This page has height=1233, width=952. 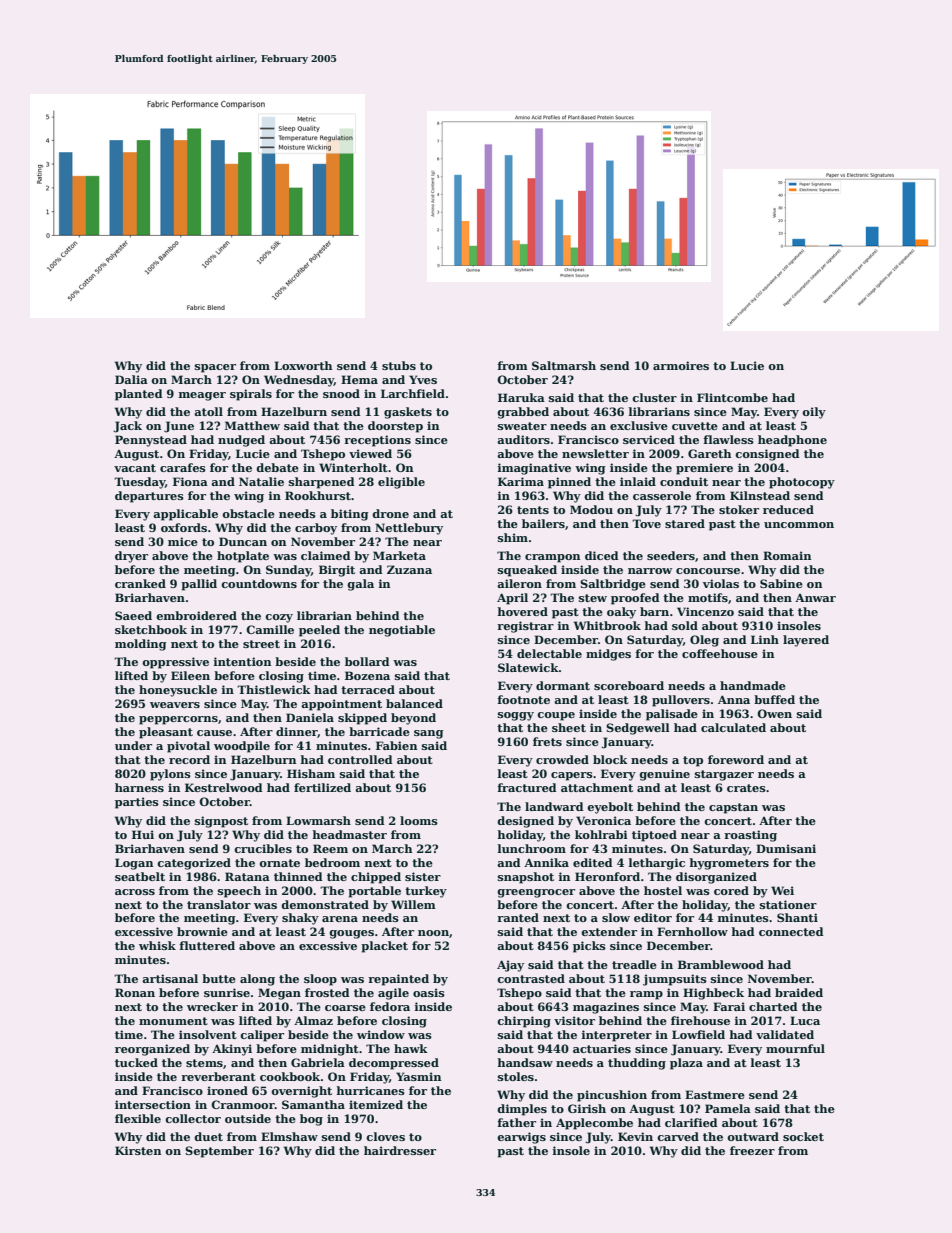 I want to click on Dalia, so click(x=131, y=379).
